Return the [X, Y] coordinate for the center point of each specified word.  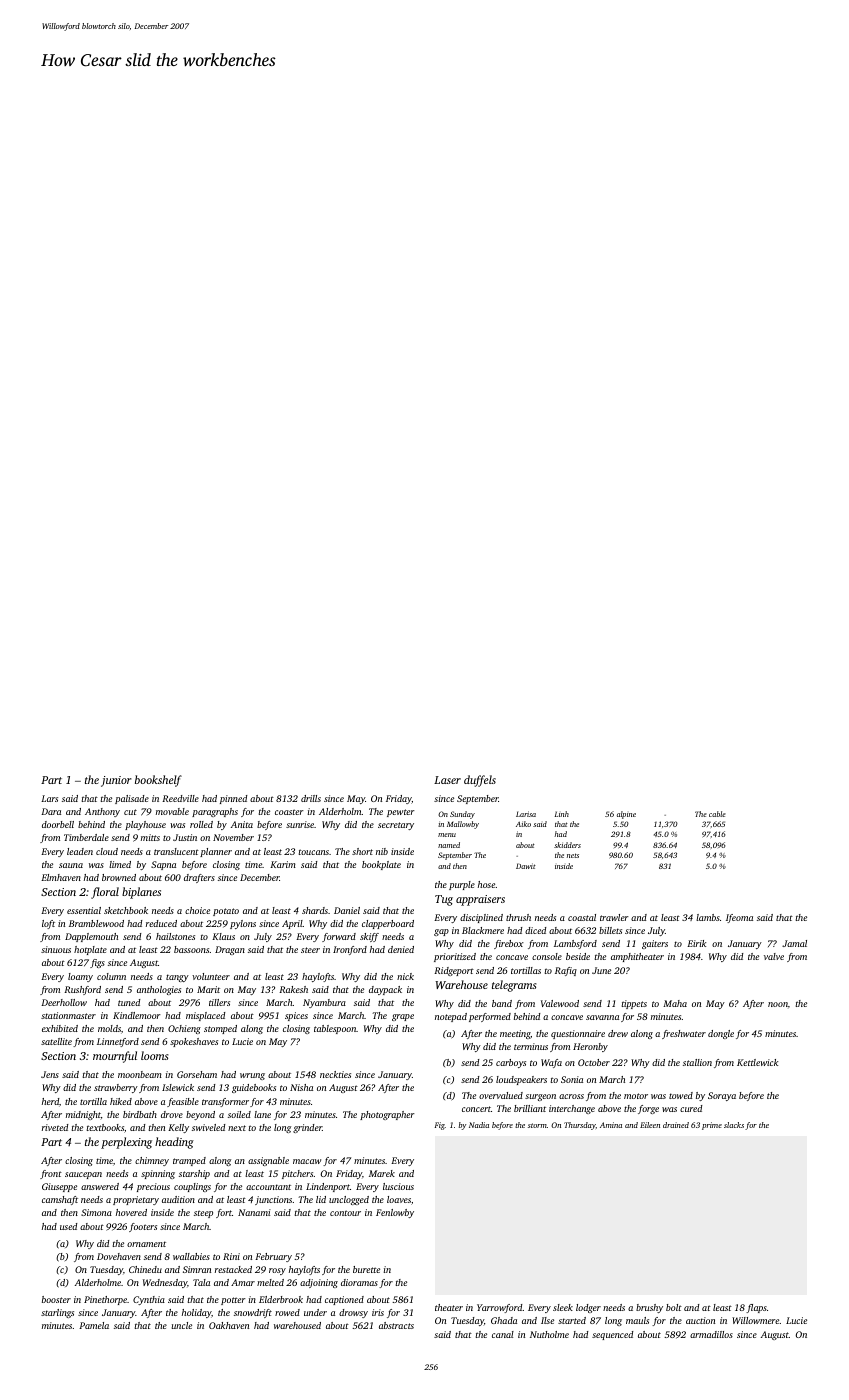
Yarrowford [500, 1308]
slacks [734, 1125]
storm [537, 1125]
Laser [447, 780]
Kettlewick [757, 1062]
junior [116, 781]
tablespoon [335, 1029]
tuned [129, 1002]
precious [153, 1187]
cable [717, 814]
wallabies [191, 1256]
